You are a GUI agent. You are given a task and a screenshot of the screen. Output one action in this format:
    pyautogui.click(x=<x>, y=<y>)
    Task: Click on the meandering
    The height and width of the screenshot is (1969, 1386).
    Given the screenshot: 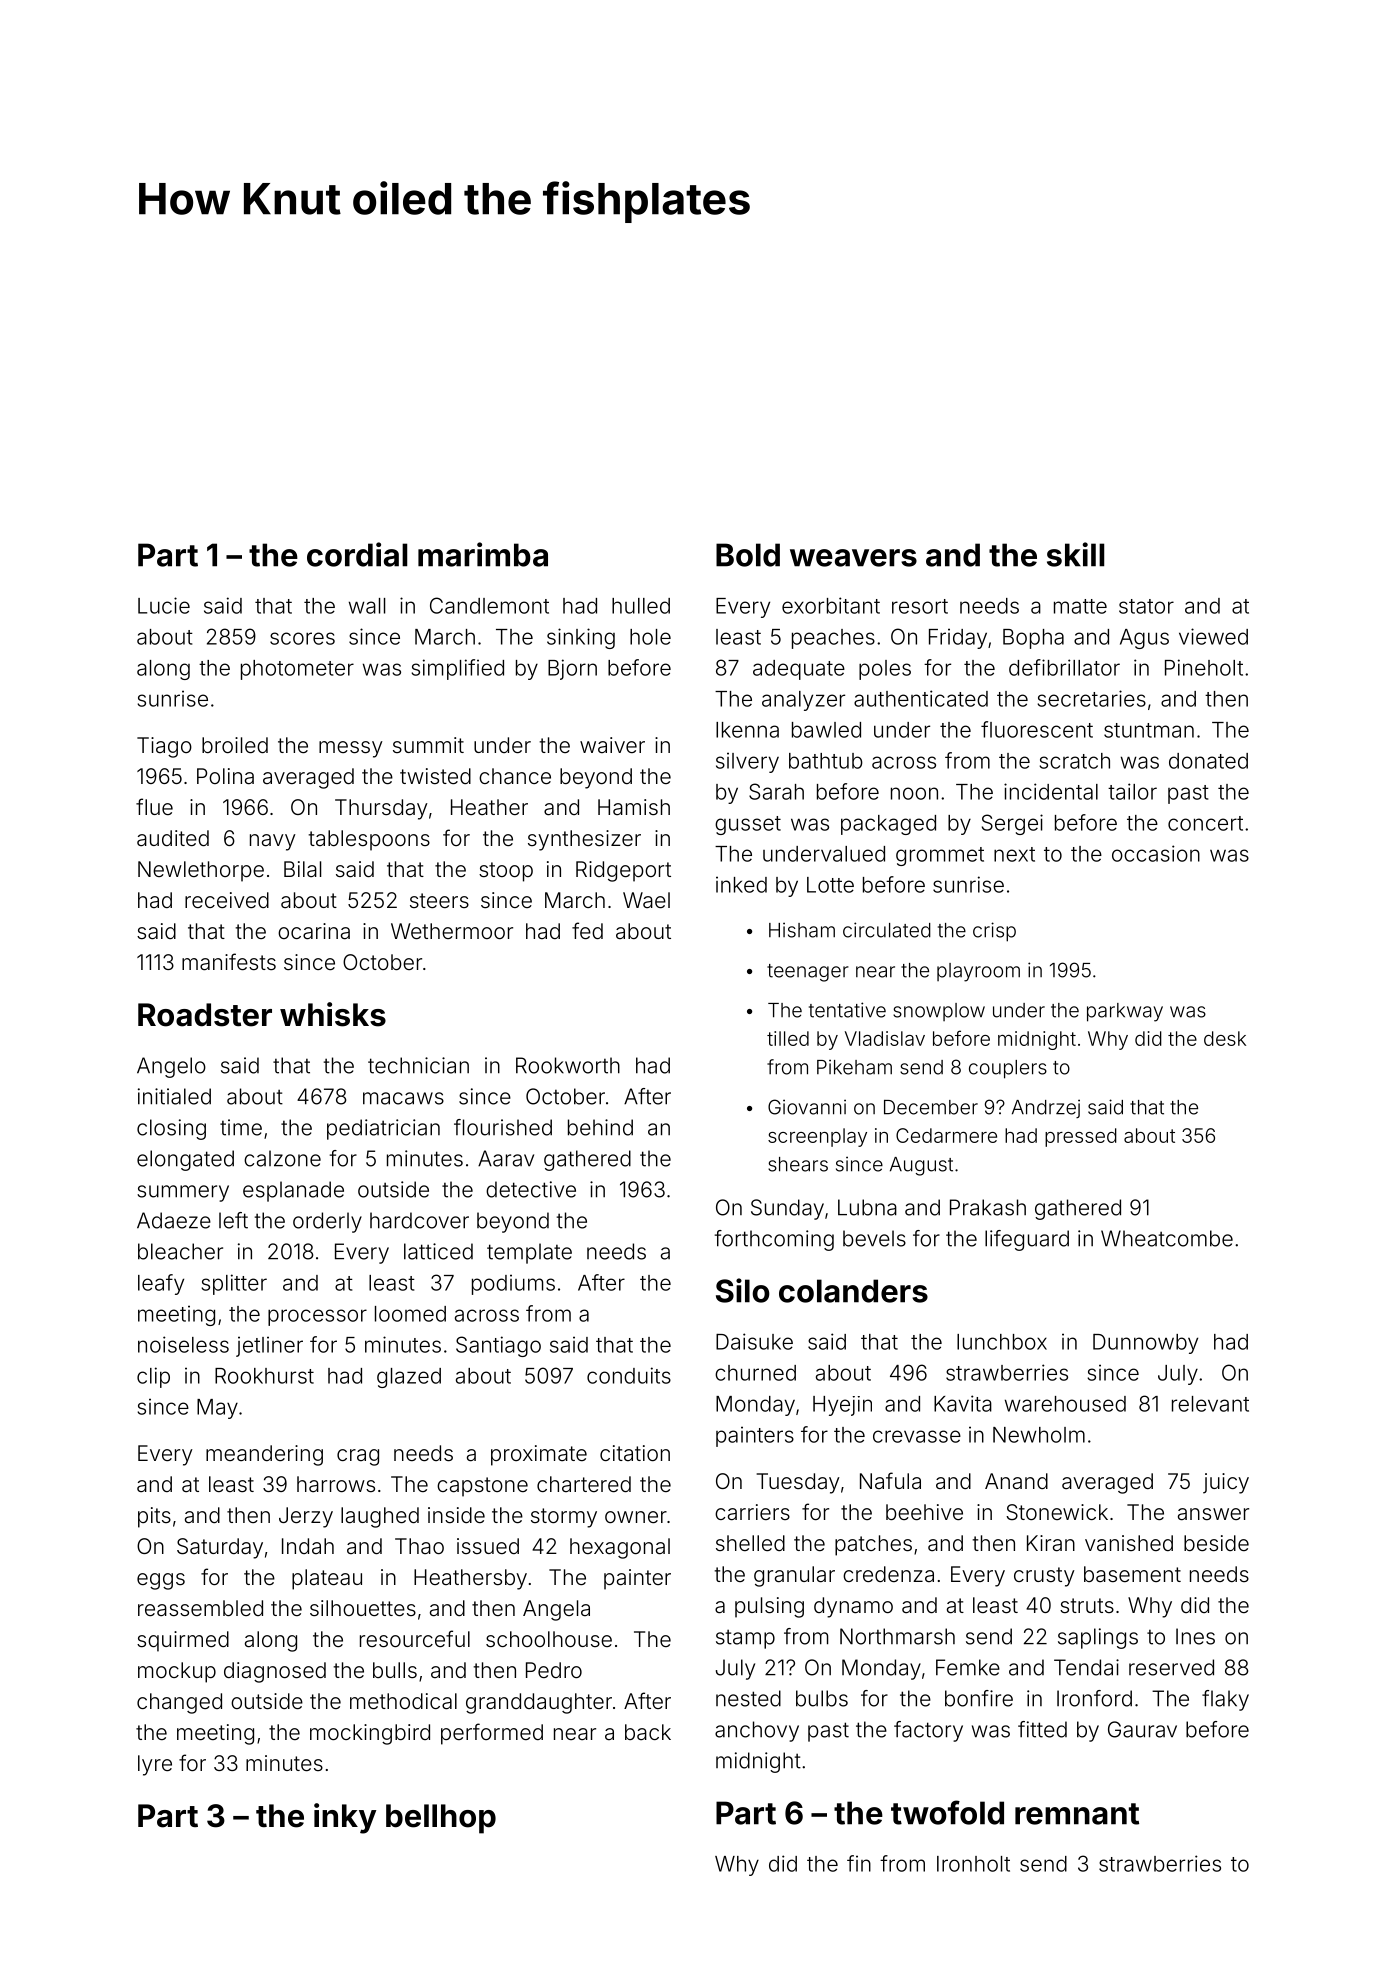 What is the action you would take?
    pyautogui.click(x=264, y=1455)
